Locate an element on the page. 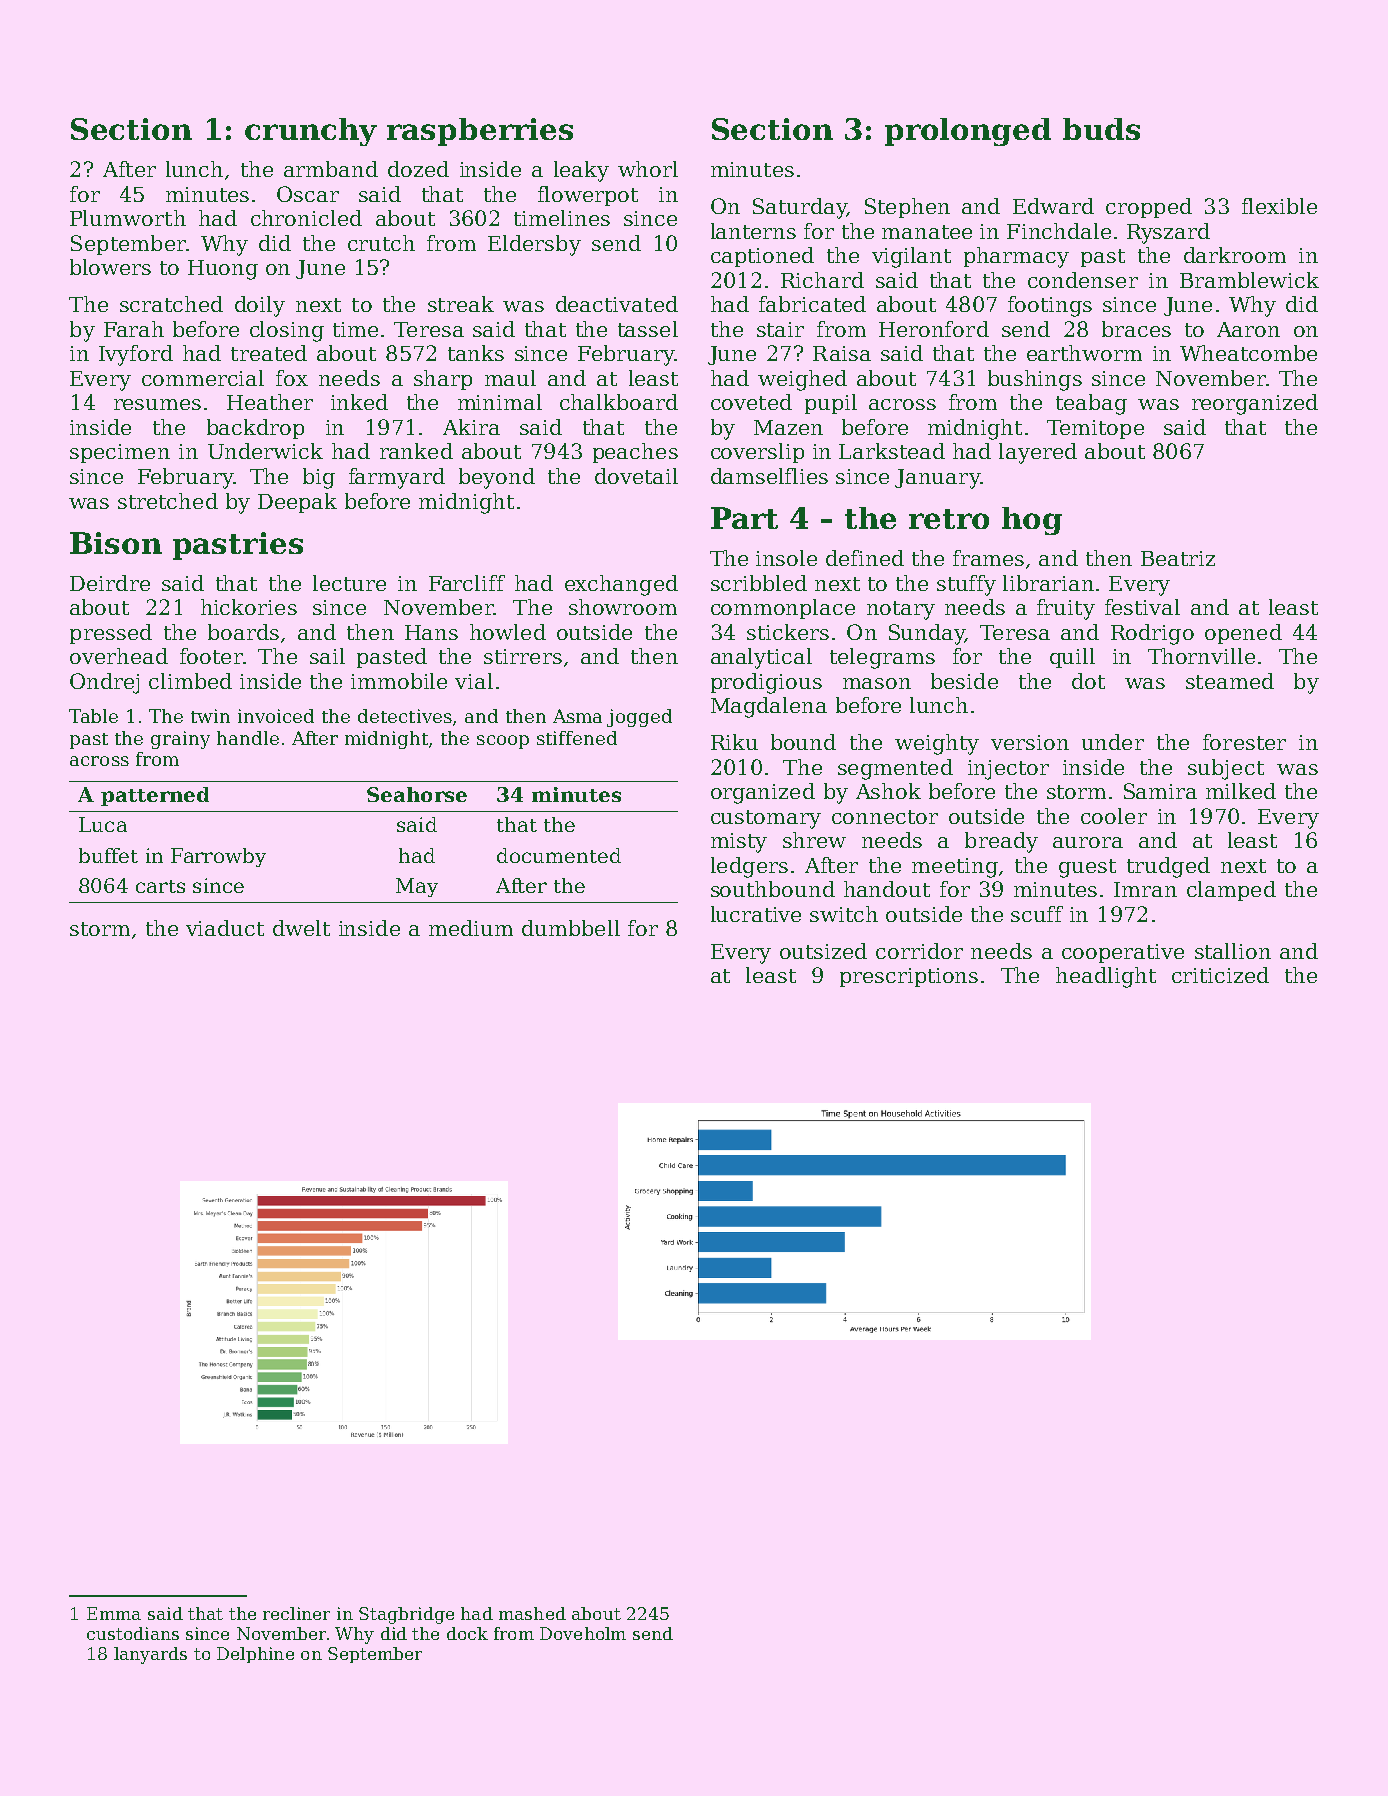 The height and width of the document is (1796, 1388). mashed is located at coordinates (532, 1613).
